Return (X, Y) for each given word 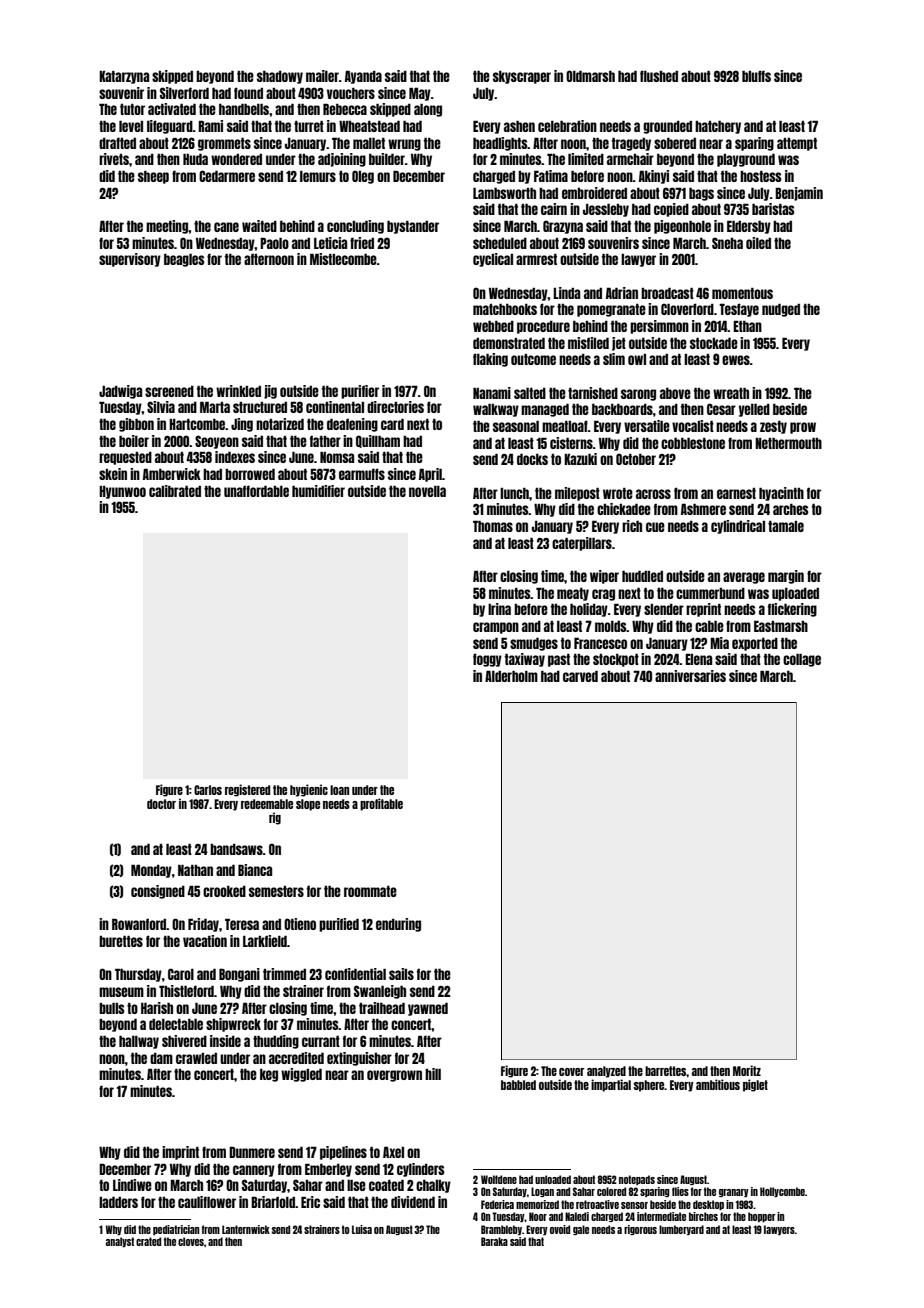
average (744, 578)
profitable (381, 804)
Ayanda (363, 77)
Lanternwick (246, 1229)
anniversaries (690, 676)
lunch (514, 493)
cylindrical (738, 527)
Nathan (195, 870)
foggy (487, 660)
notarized (280, 424)
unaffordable (256, 491)
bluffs (756, 76)
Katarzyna (124, 77)
